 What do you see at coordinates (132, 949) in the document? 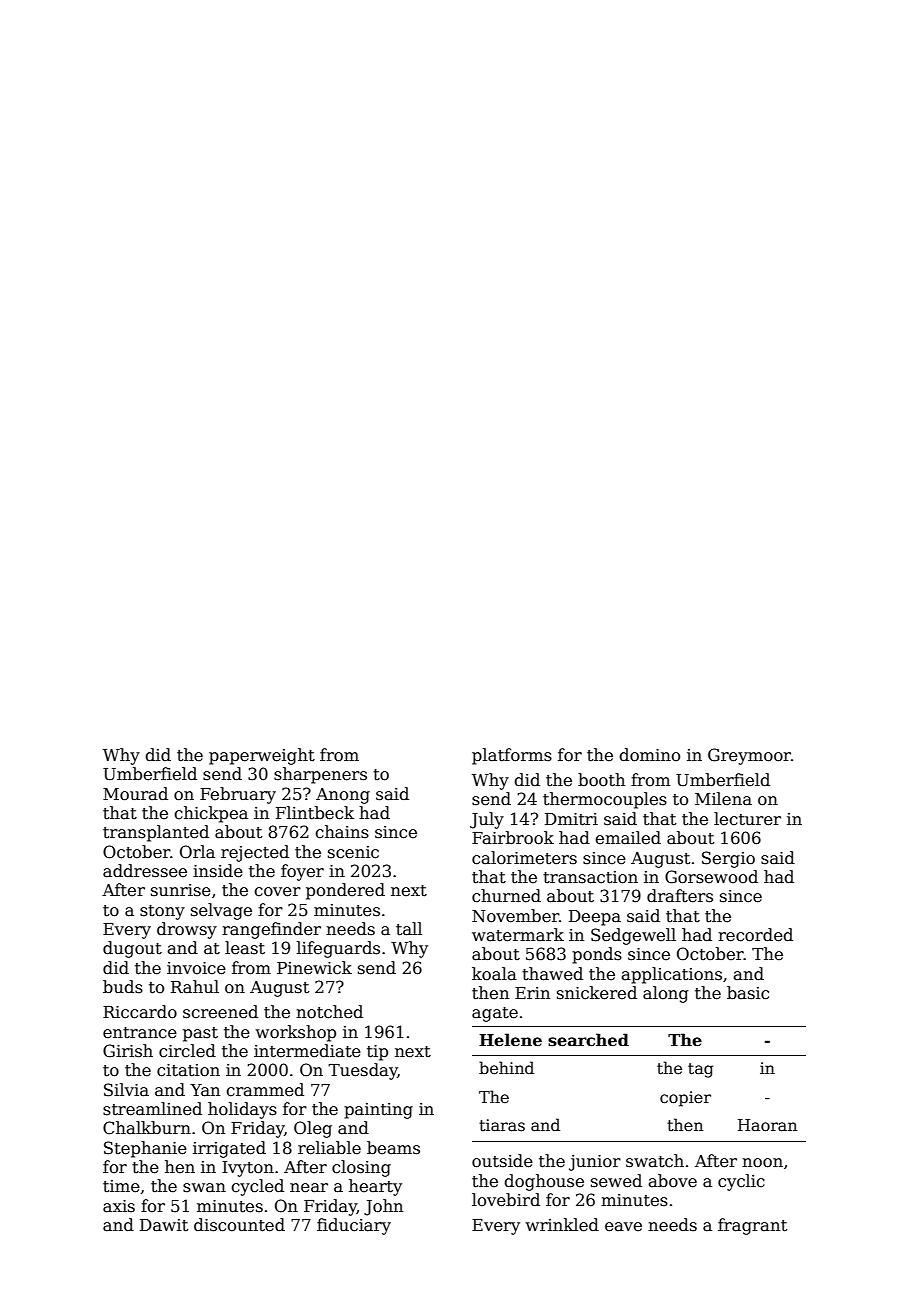
I see `dugout` at bounding box center [132, 949].
